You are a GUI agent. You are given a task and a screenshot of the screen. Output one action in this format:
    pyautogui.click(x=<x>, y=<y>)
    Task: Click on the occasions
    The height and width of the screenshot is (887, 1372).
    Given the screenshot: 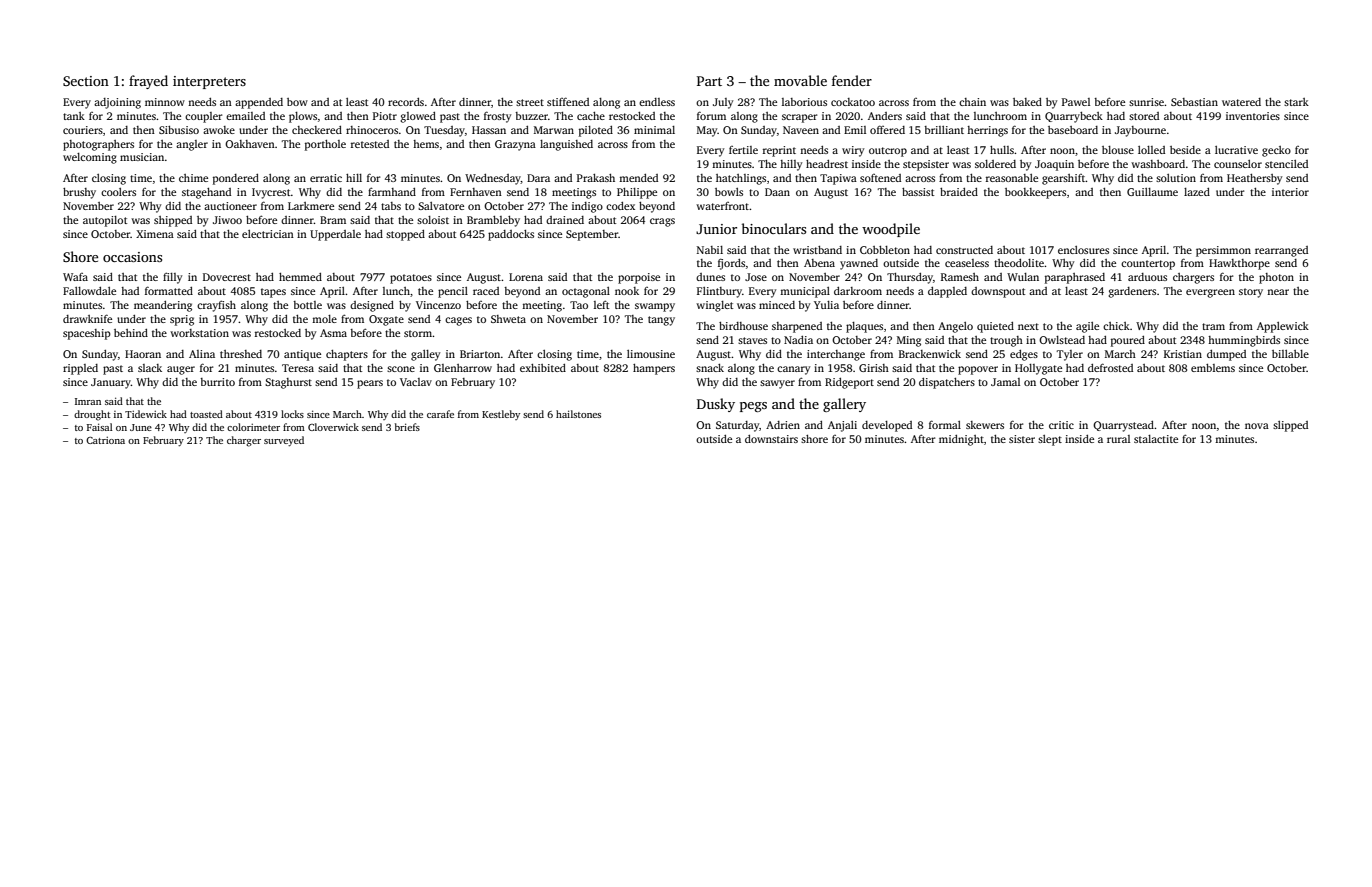 What is the action you would take?
    pyautogui.click(x=132, y=257)
